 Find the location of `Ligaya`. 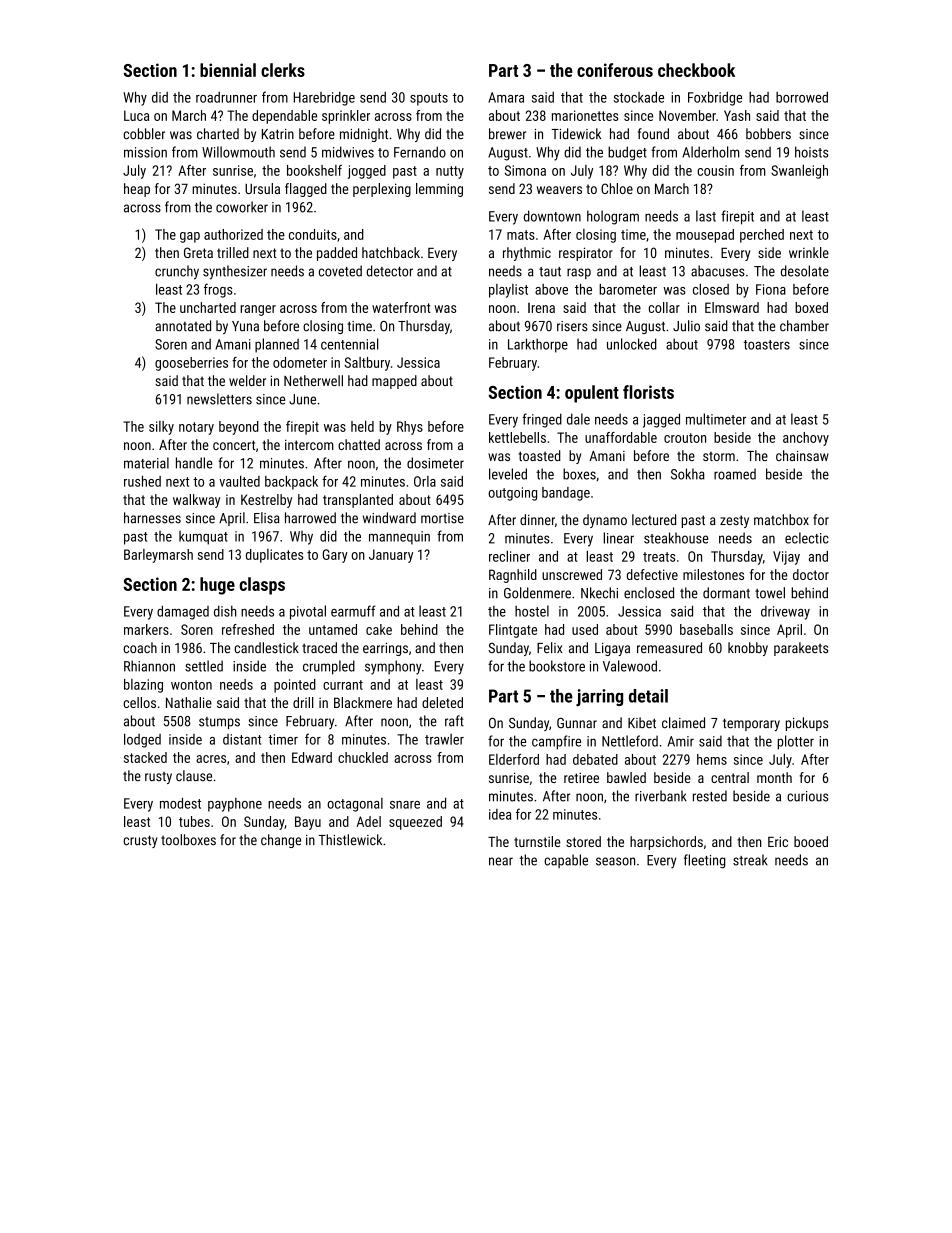

Ligaya is located at coordinates (612, 649).
